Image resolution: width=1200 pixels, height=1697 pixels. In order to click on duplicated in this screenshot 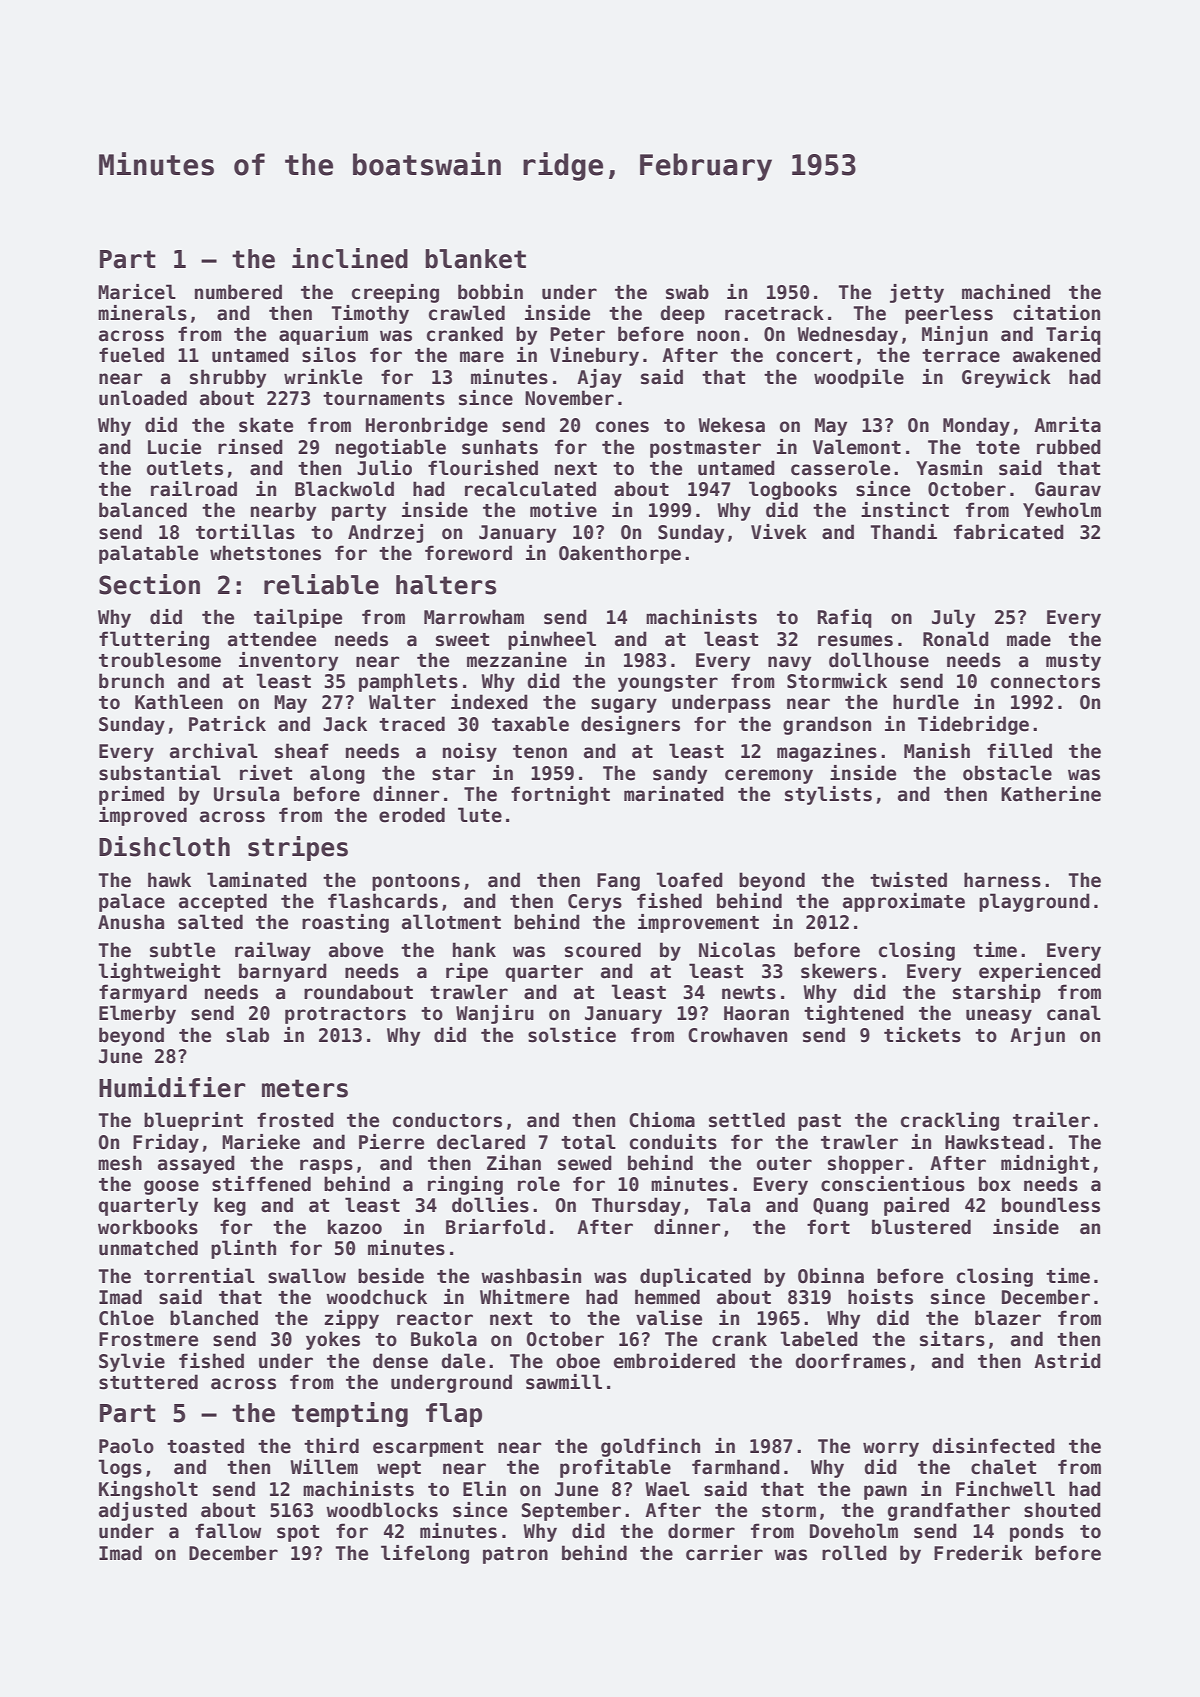, I will do `click(695, 1277)`.
